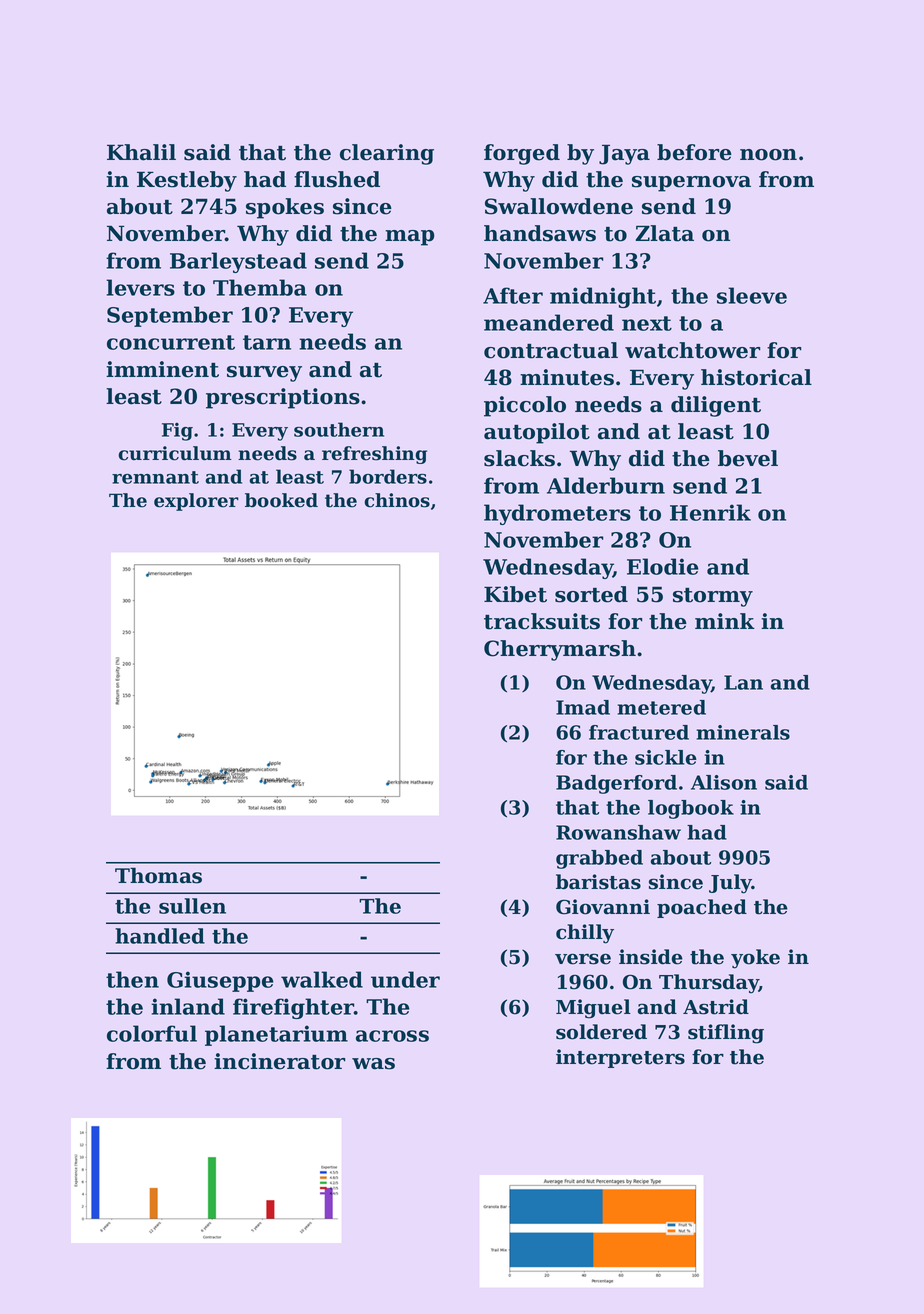 This image has width=924, height=1314. I want to click on curriculum, so click(175, 453).
